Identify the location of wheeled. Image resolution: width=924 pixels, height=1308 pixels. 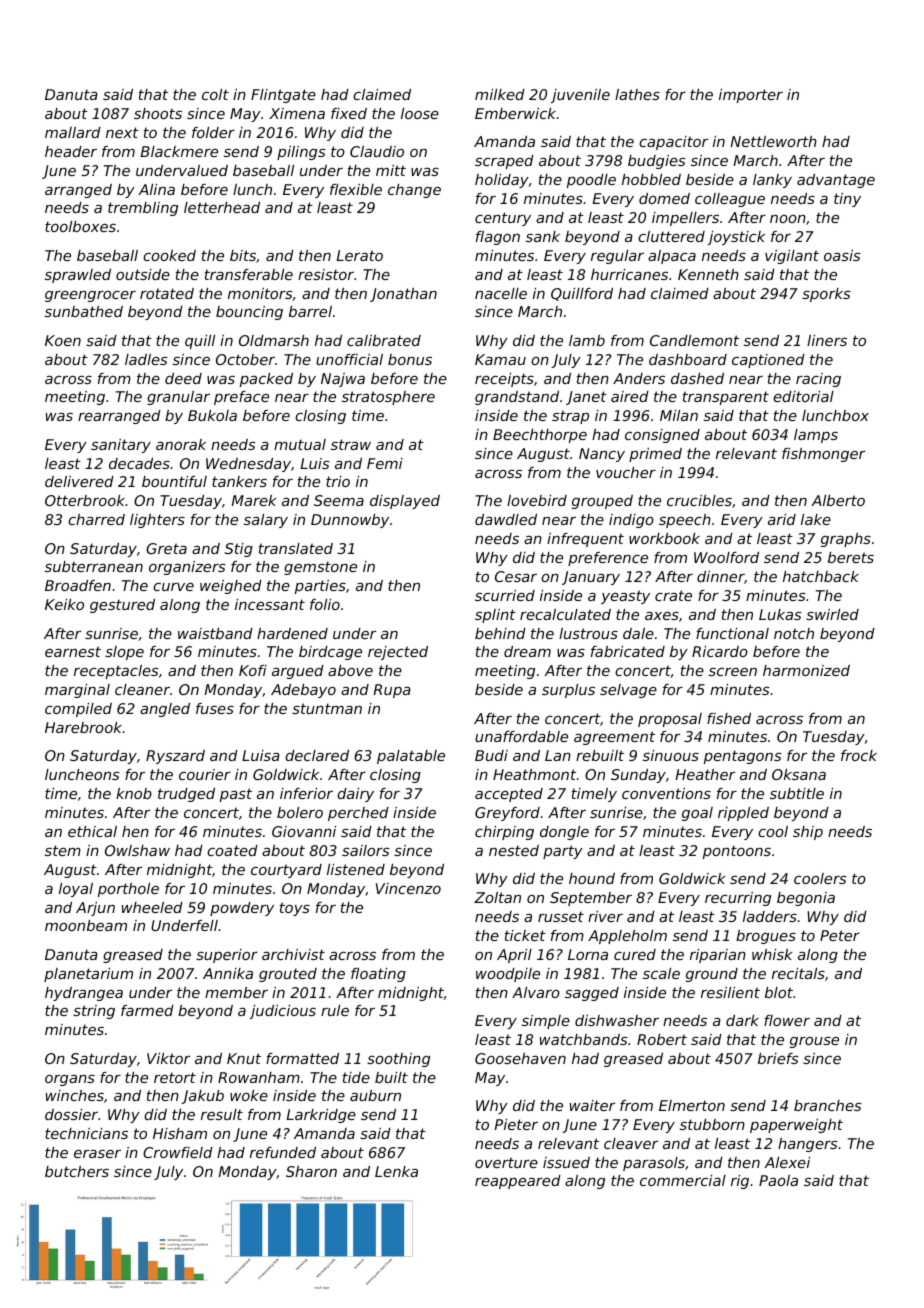
(152, 907).
